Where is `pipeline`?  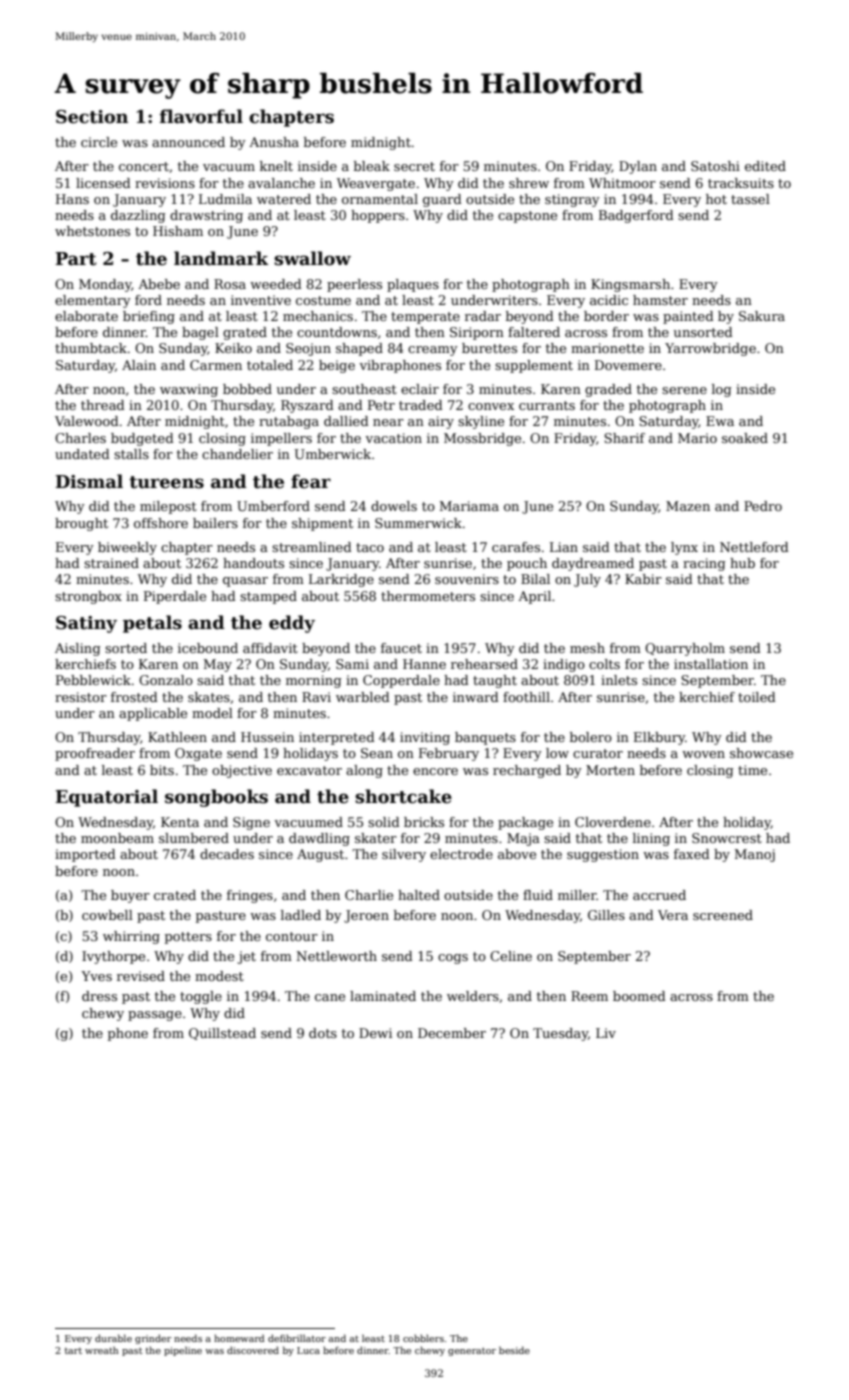 pipeline is located at coordinates (183, 1351).
